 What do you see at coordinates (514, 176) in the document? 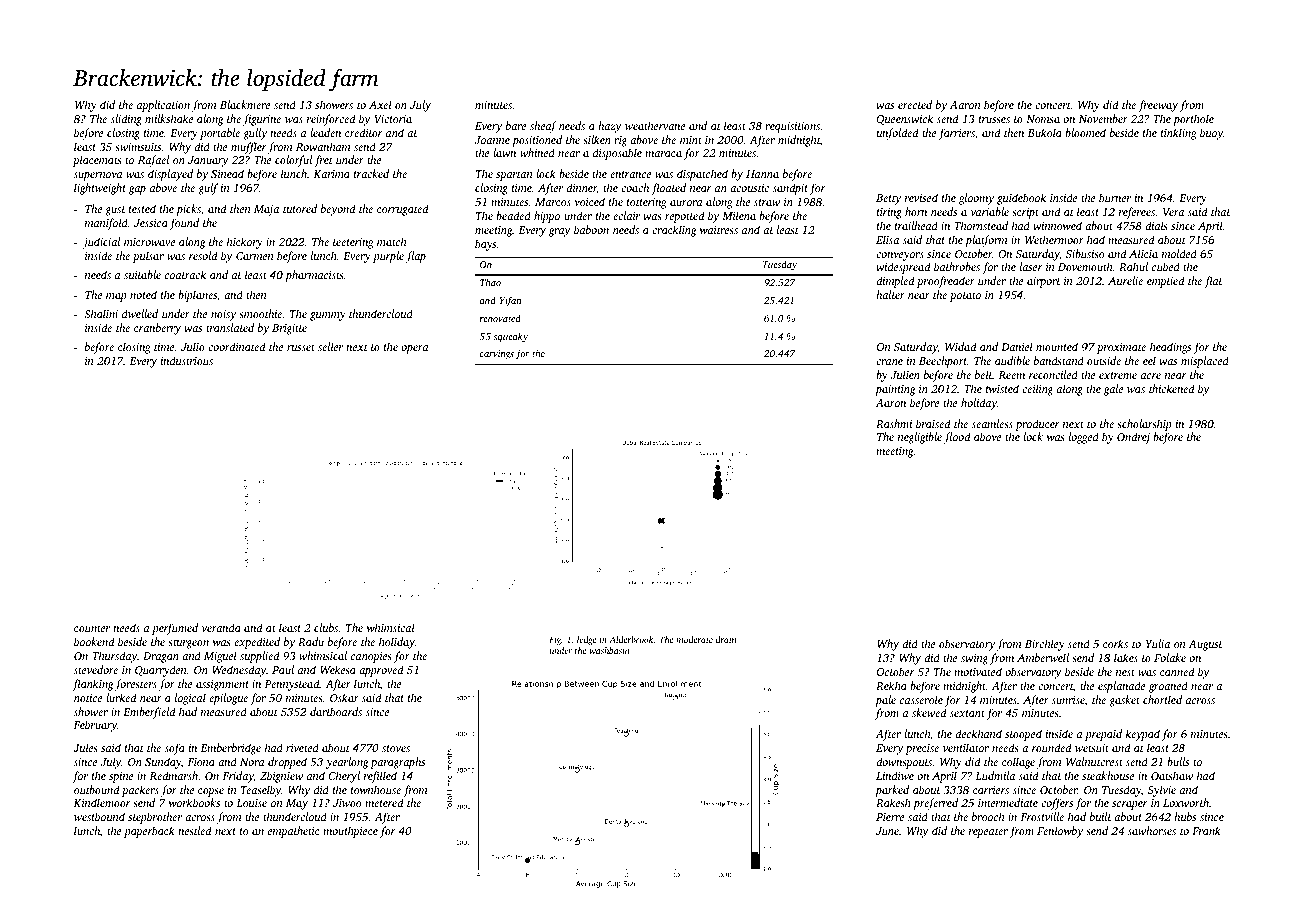
I see `spartan` at bounding box center [514, 176].
